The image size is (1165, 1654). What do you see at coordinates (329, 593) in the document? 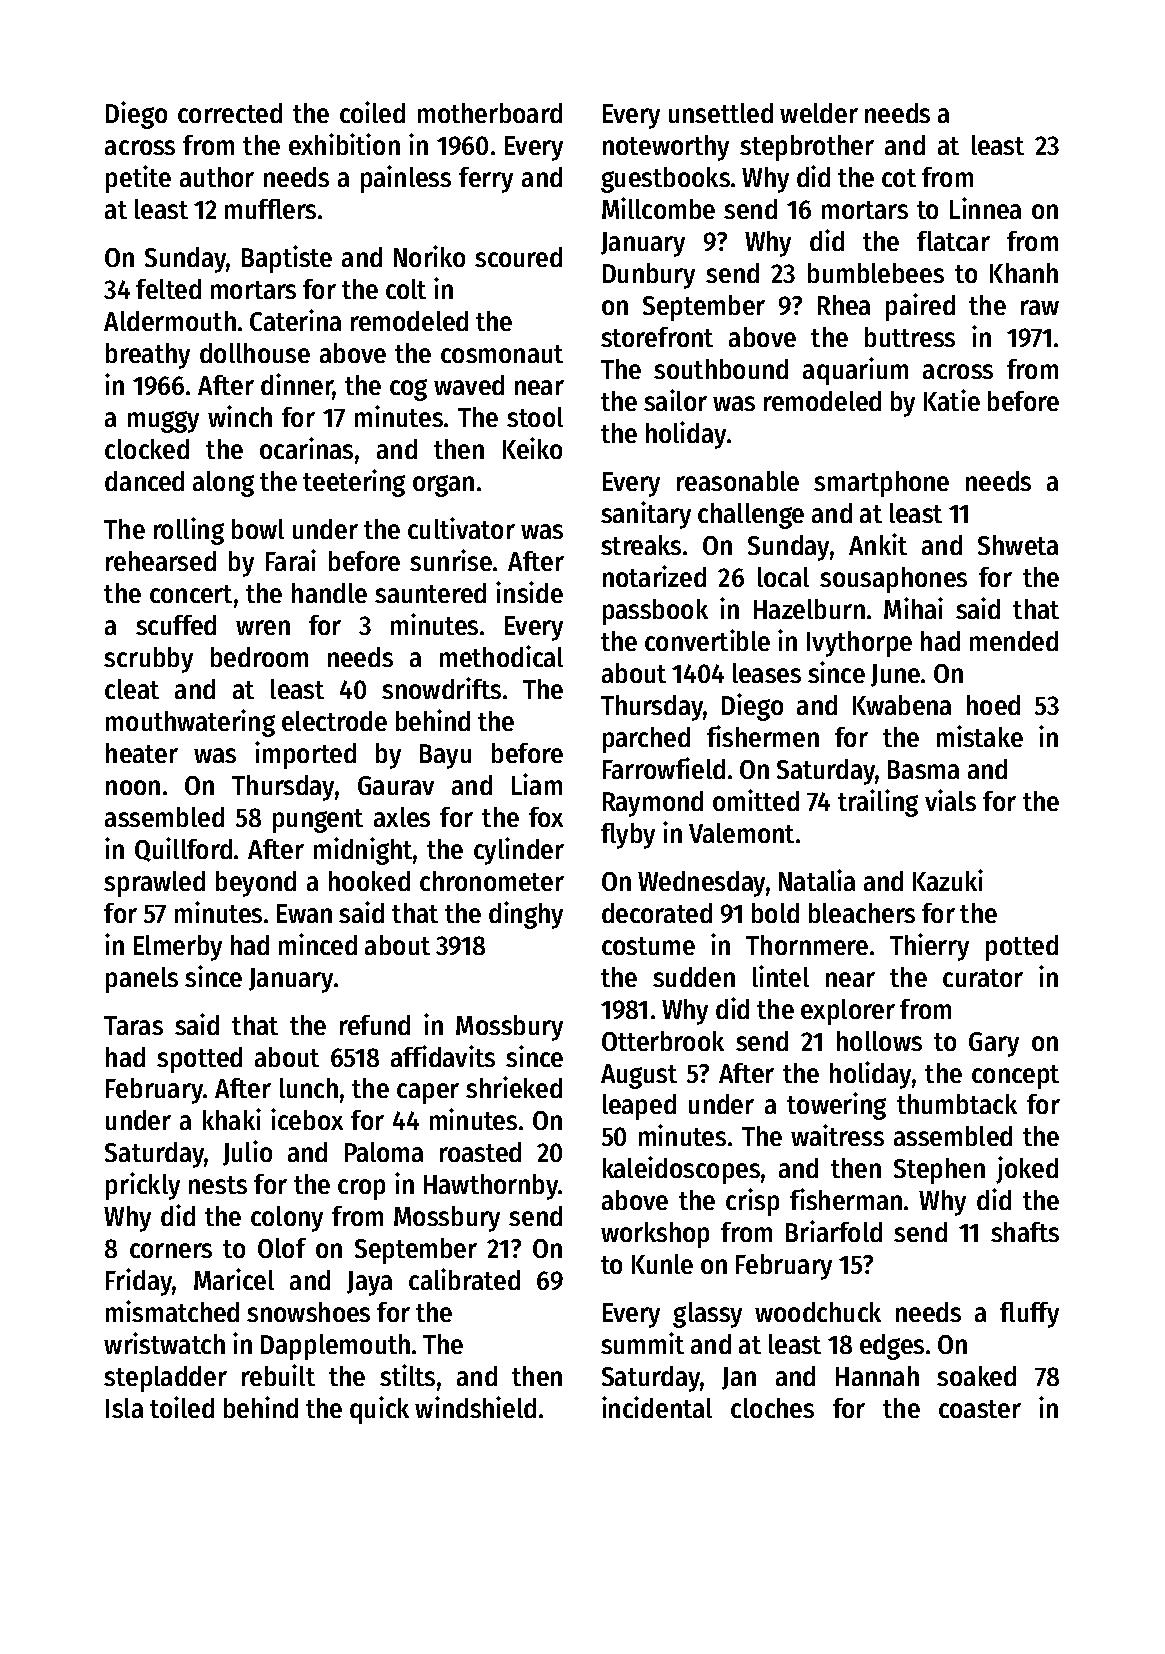
I see `handle` at bounding box center [329, 593].
